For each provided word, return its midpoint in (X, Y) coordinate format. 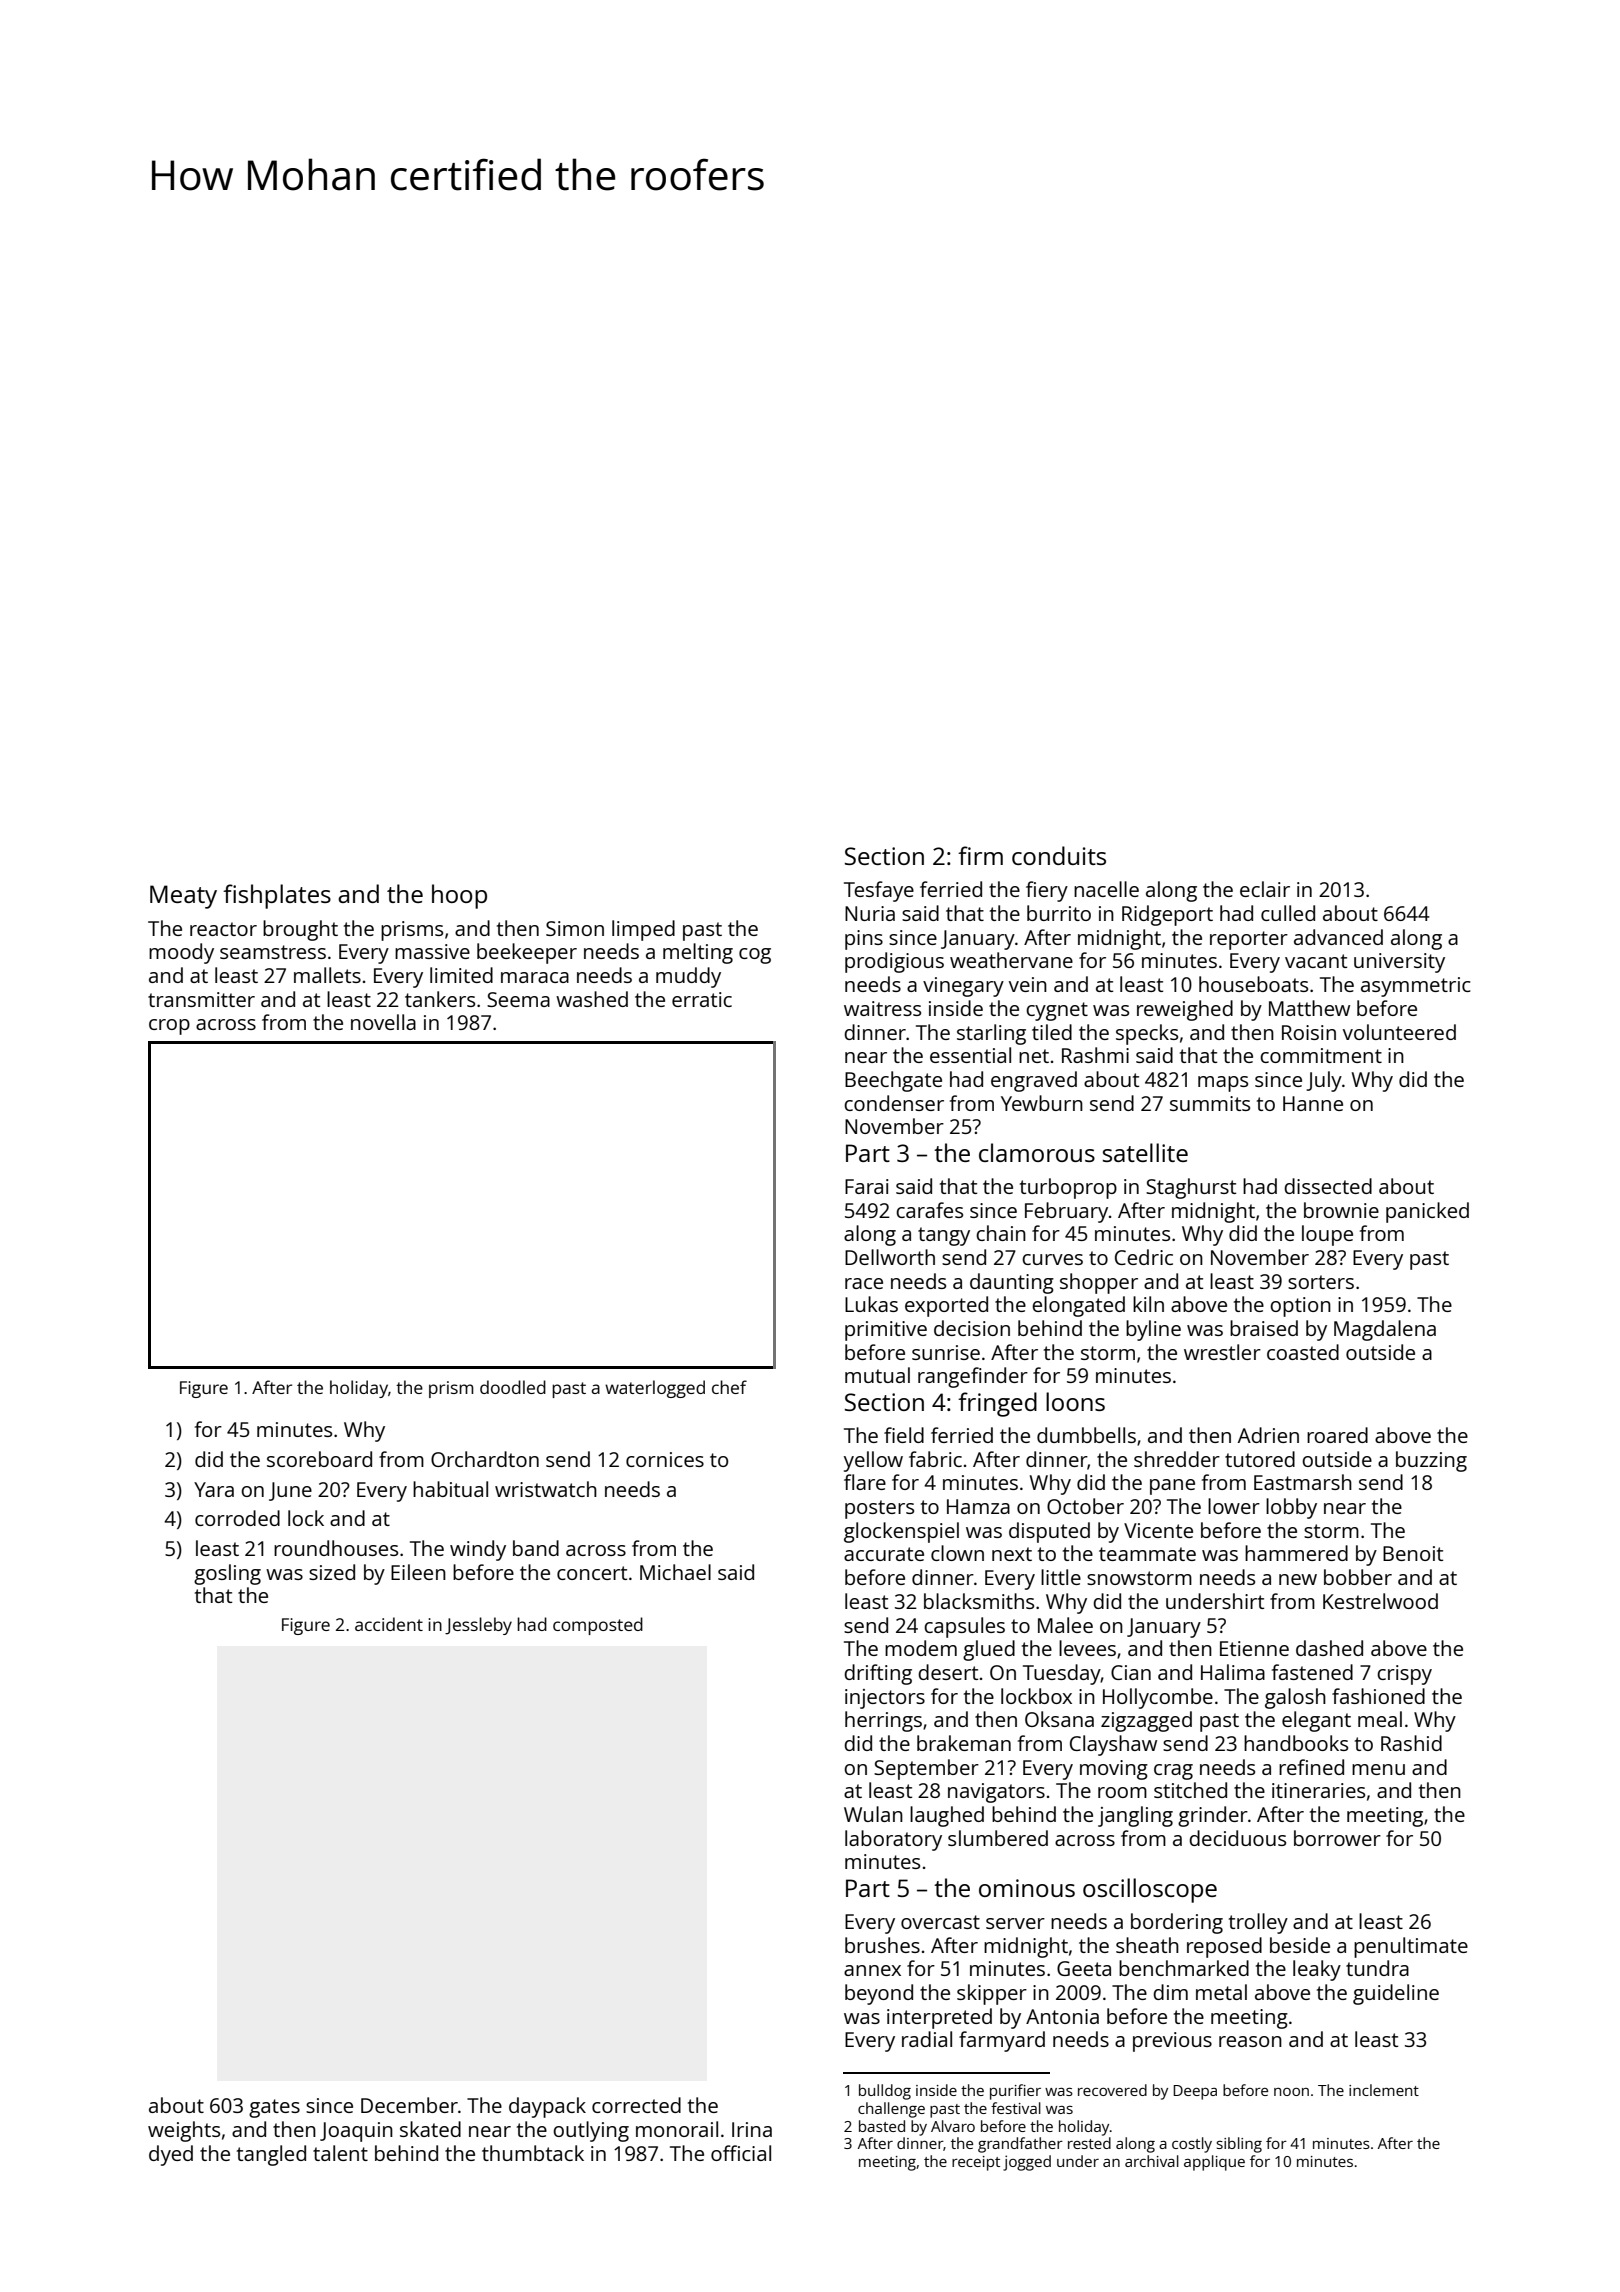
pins (864, 940)
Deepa (1195, 2092)
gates (274, 2108)
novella (383, 1022)
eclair (1265, 889)
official (741, 2153)
